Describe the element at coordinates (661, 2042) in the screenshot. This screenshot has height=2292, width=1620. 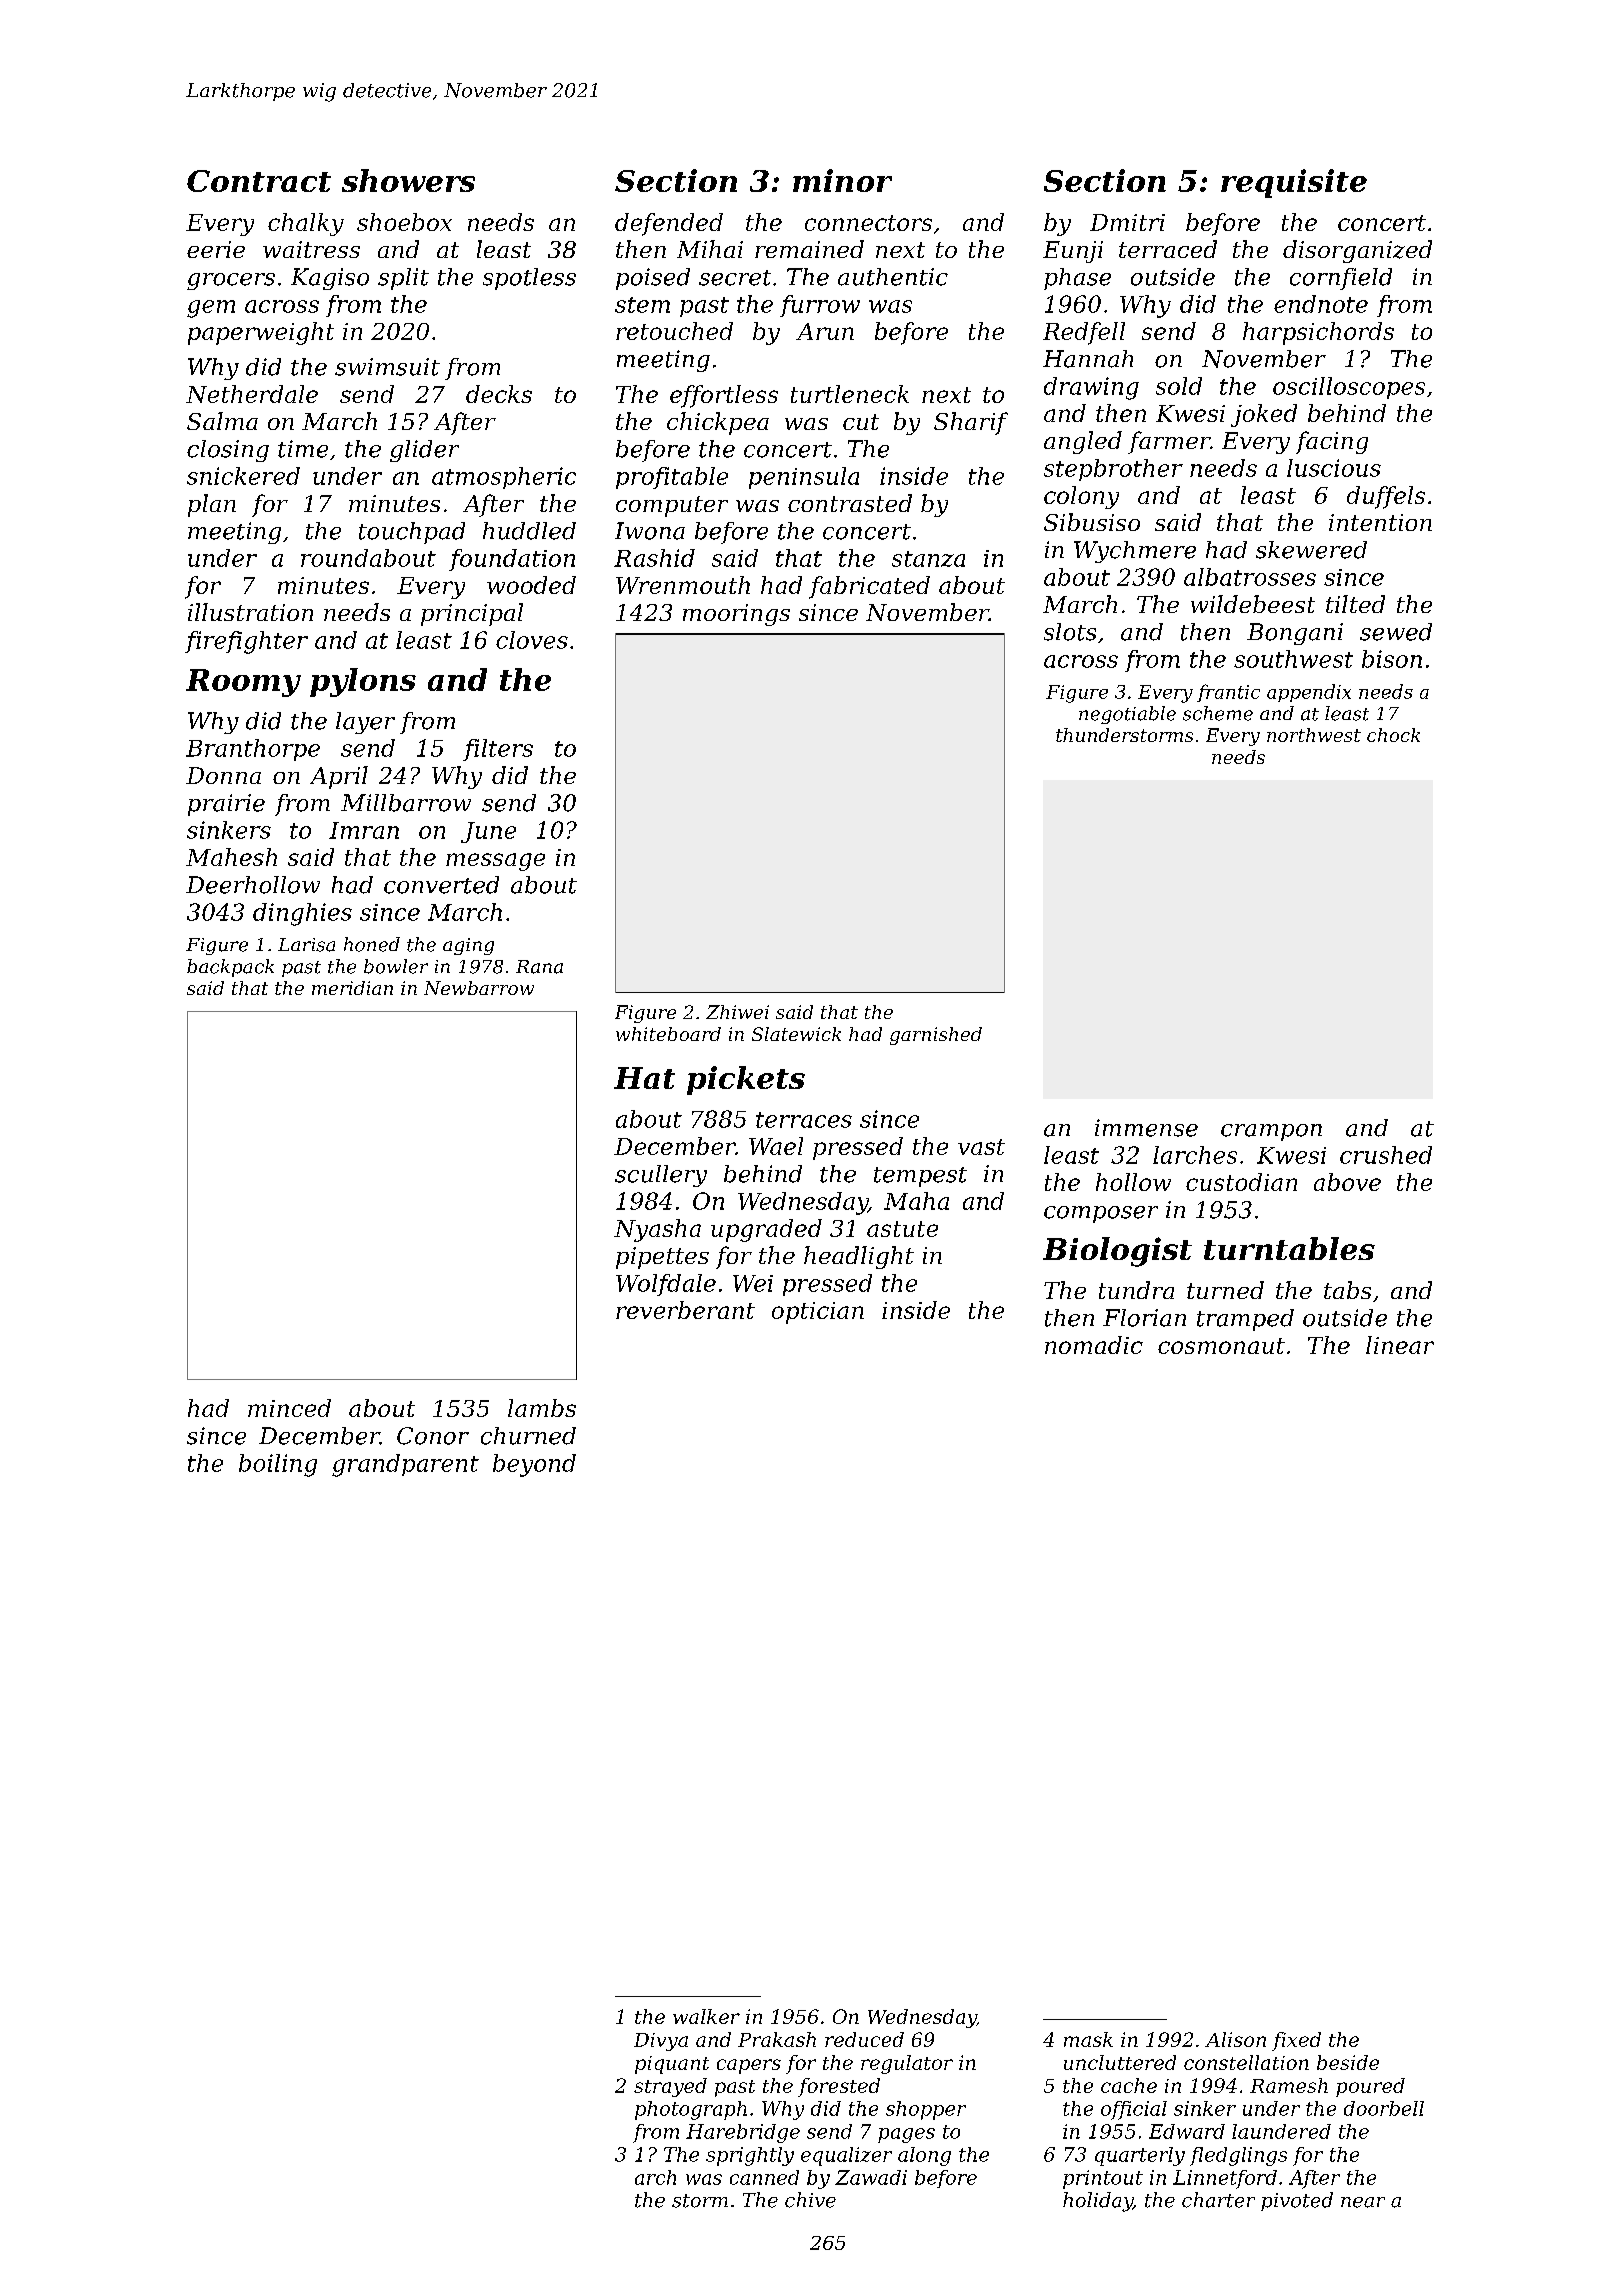
I see `Divya` at that location.
